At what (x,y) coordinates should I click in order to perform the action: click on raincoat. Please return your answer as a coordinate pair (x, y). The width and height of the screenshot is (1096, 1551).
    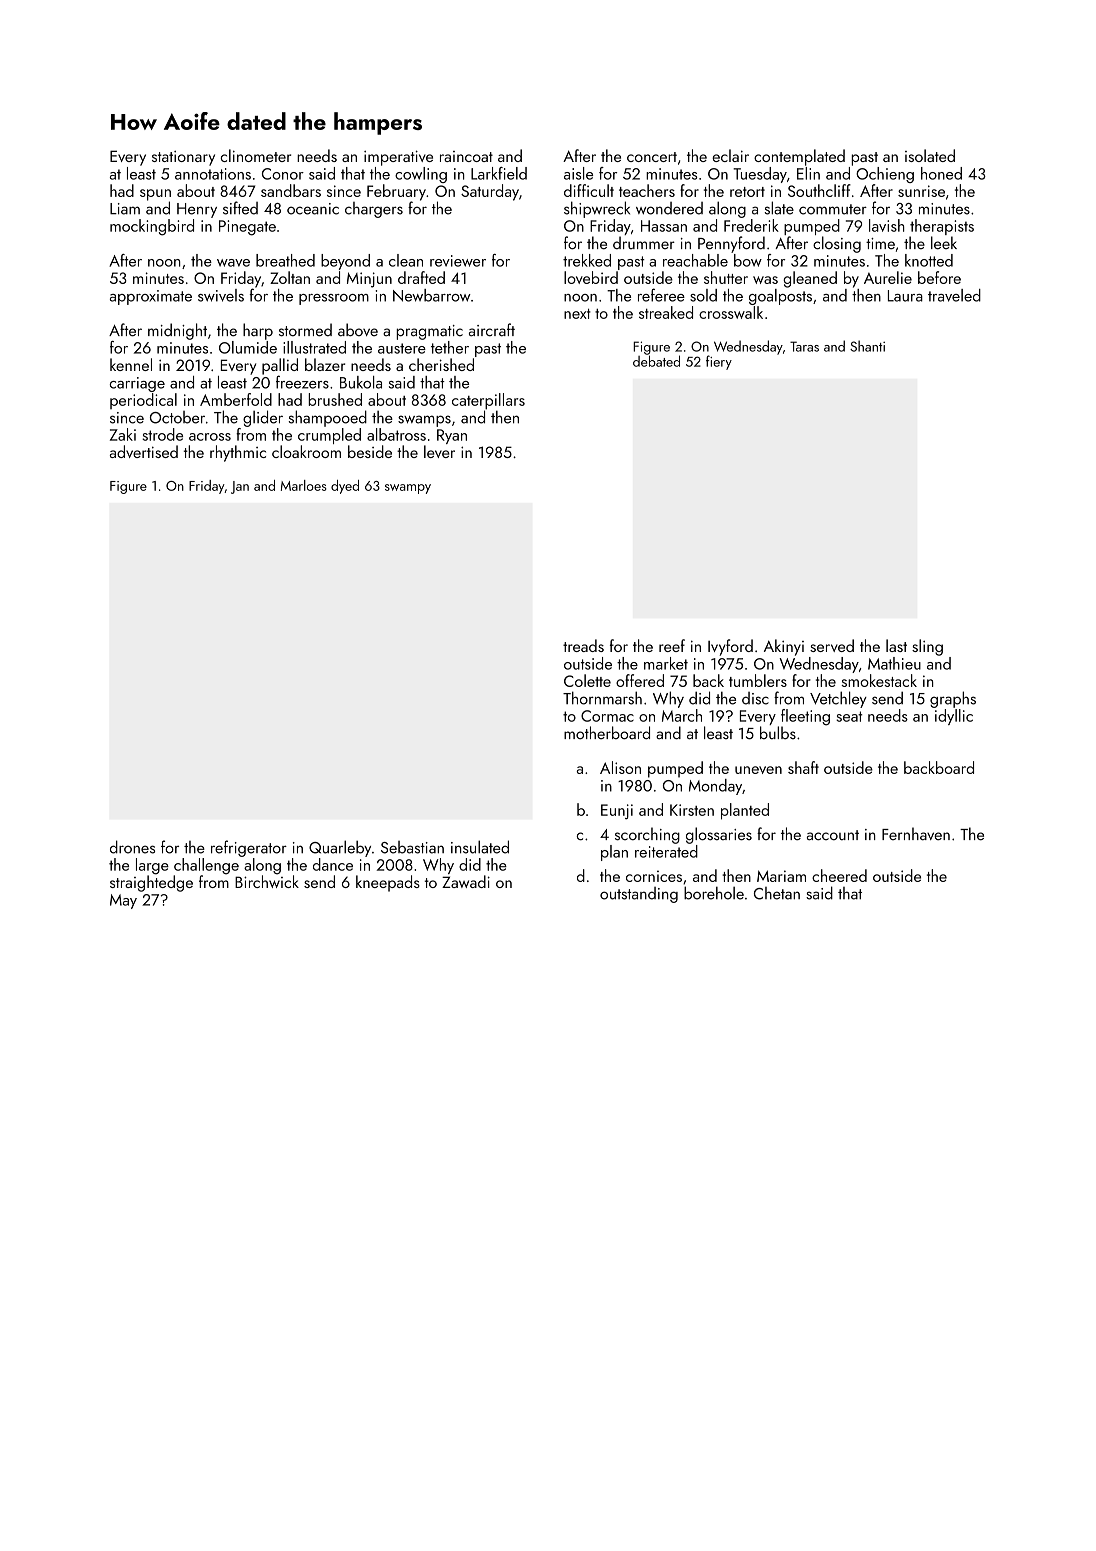
    Looking at the image, I should click on (466, 156).
